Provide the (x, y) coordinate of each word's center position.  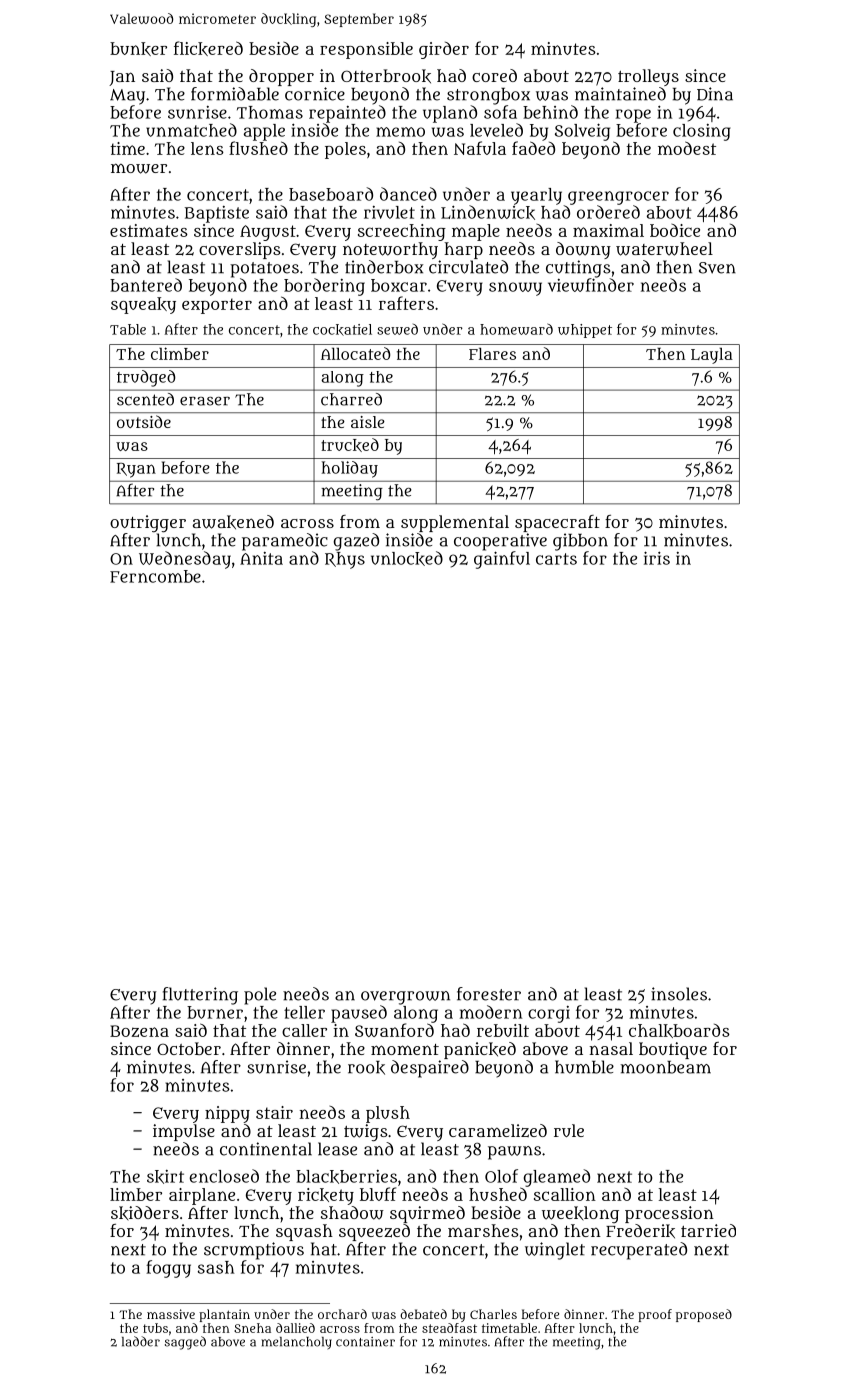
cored (494, 75)
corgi (549, 1014)
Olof (501, 1176)
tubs (155, 1328)
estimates (149, 230)
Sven (717, 268)
